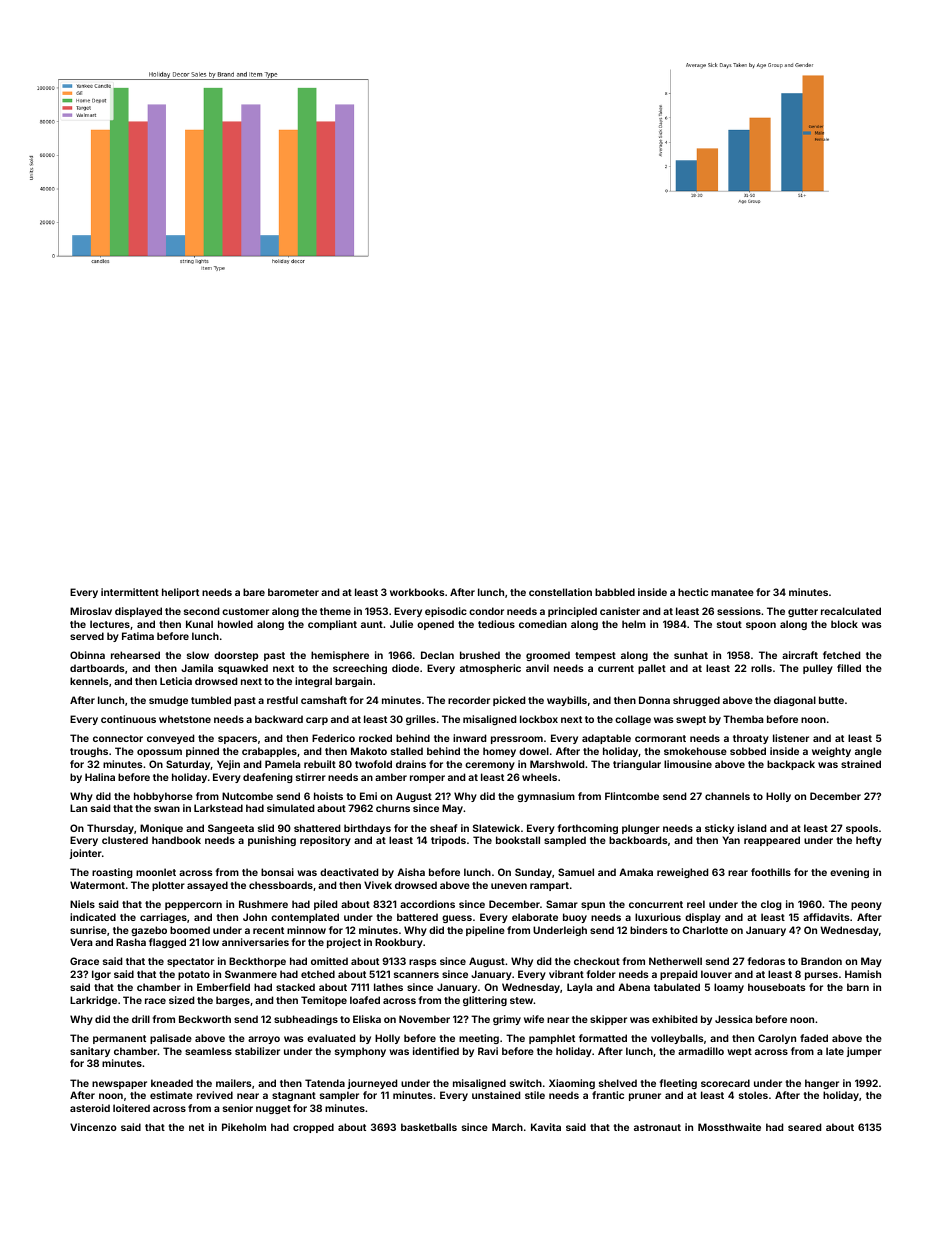  I want to click on revived, so click(215, 1095).
